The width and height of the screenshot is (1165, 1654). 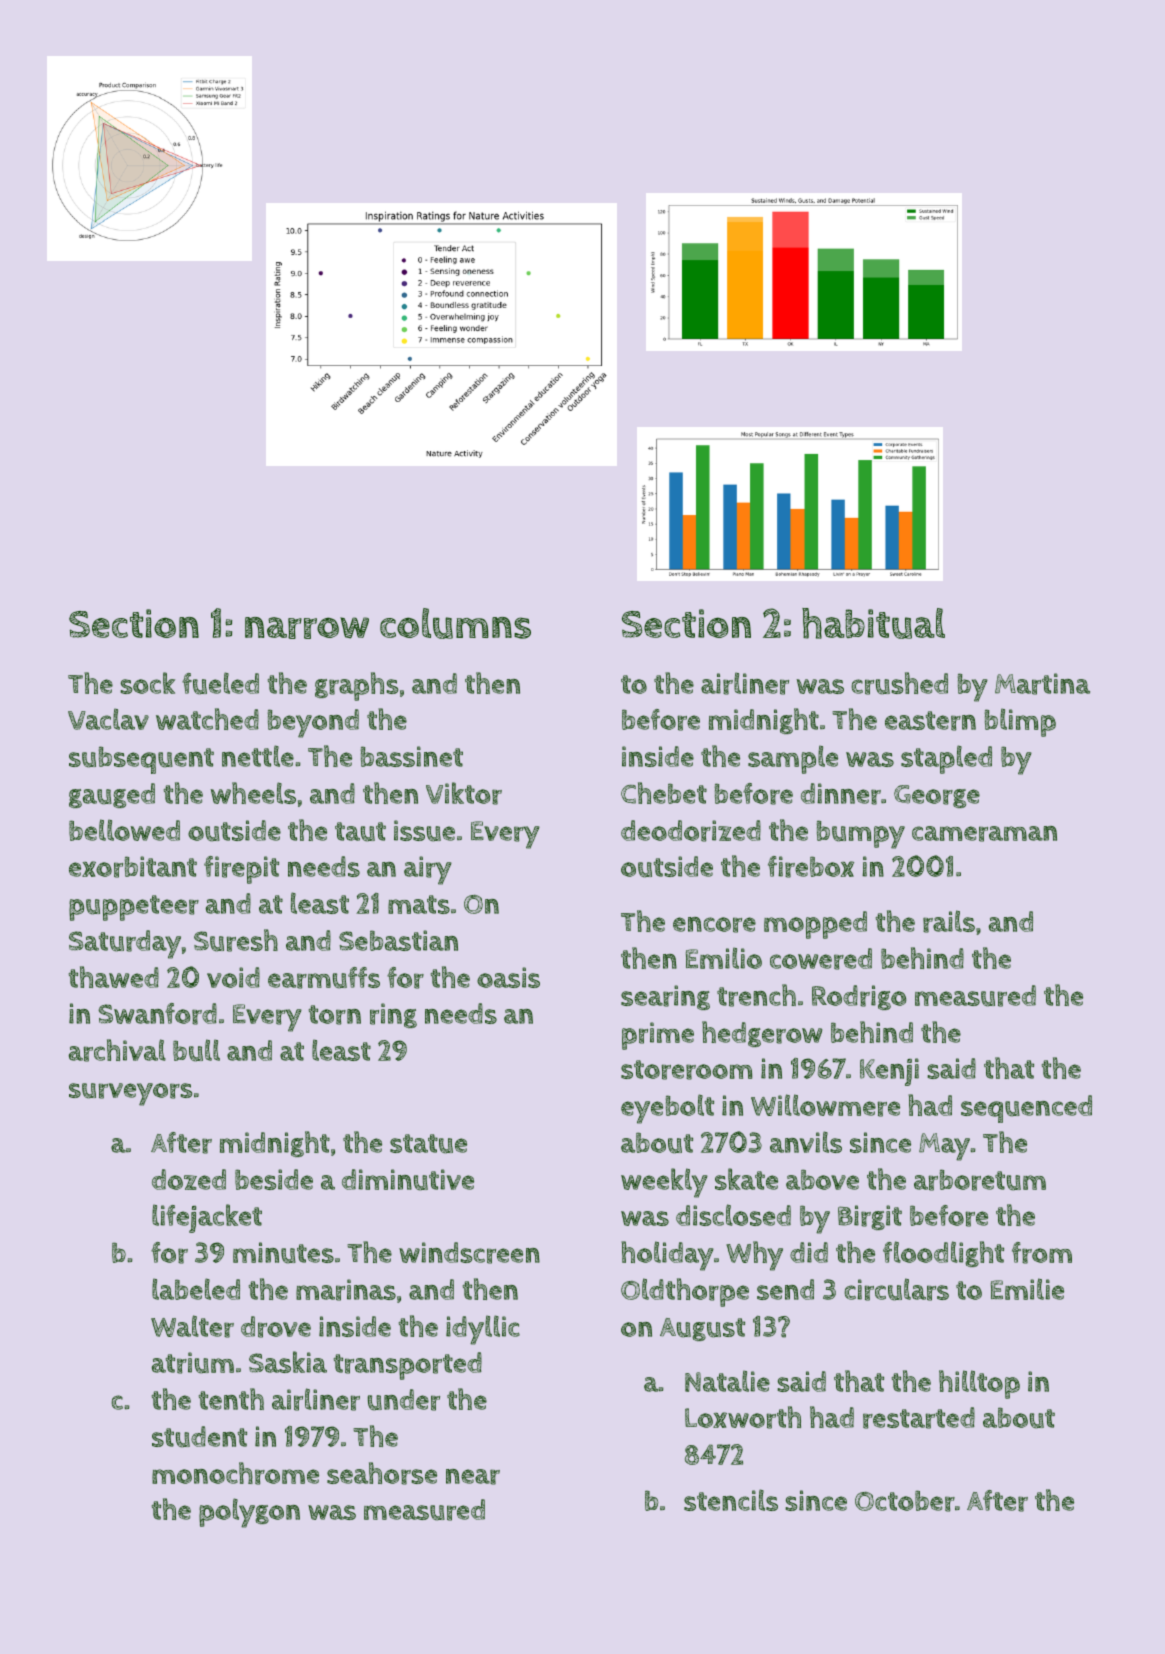 I want to click on firebox, so click(x=811, y=867).
